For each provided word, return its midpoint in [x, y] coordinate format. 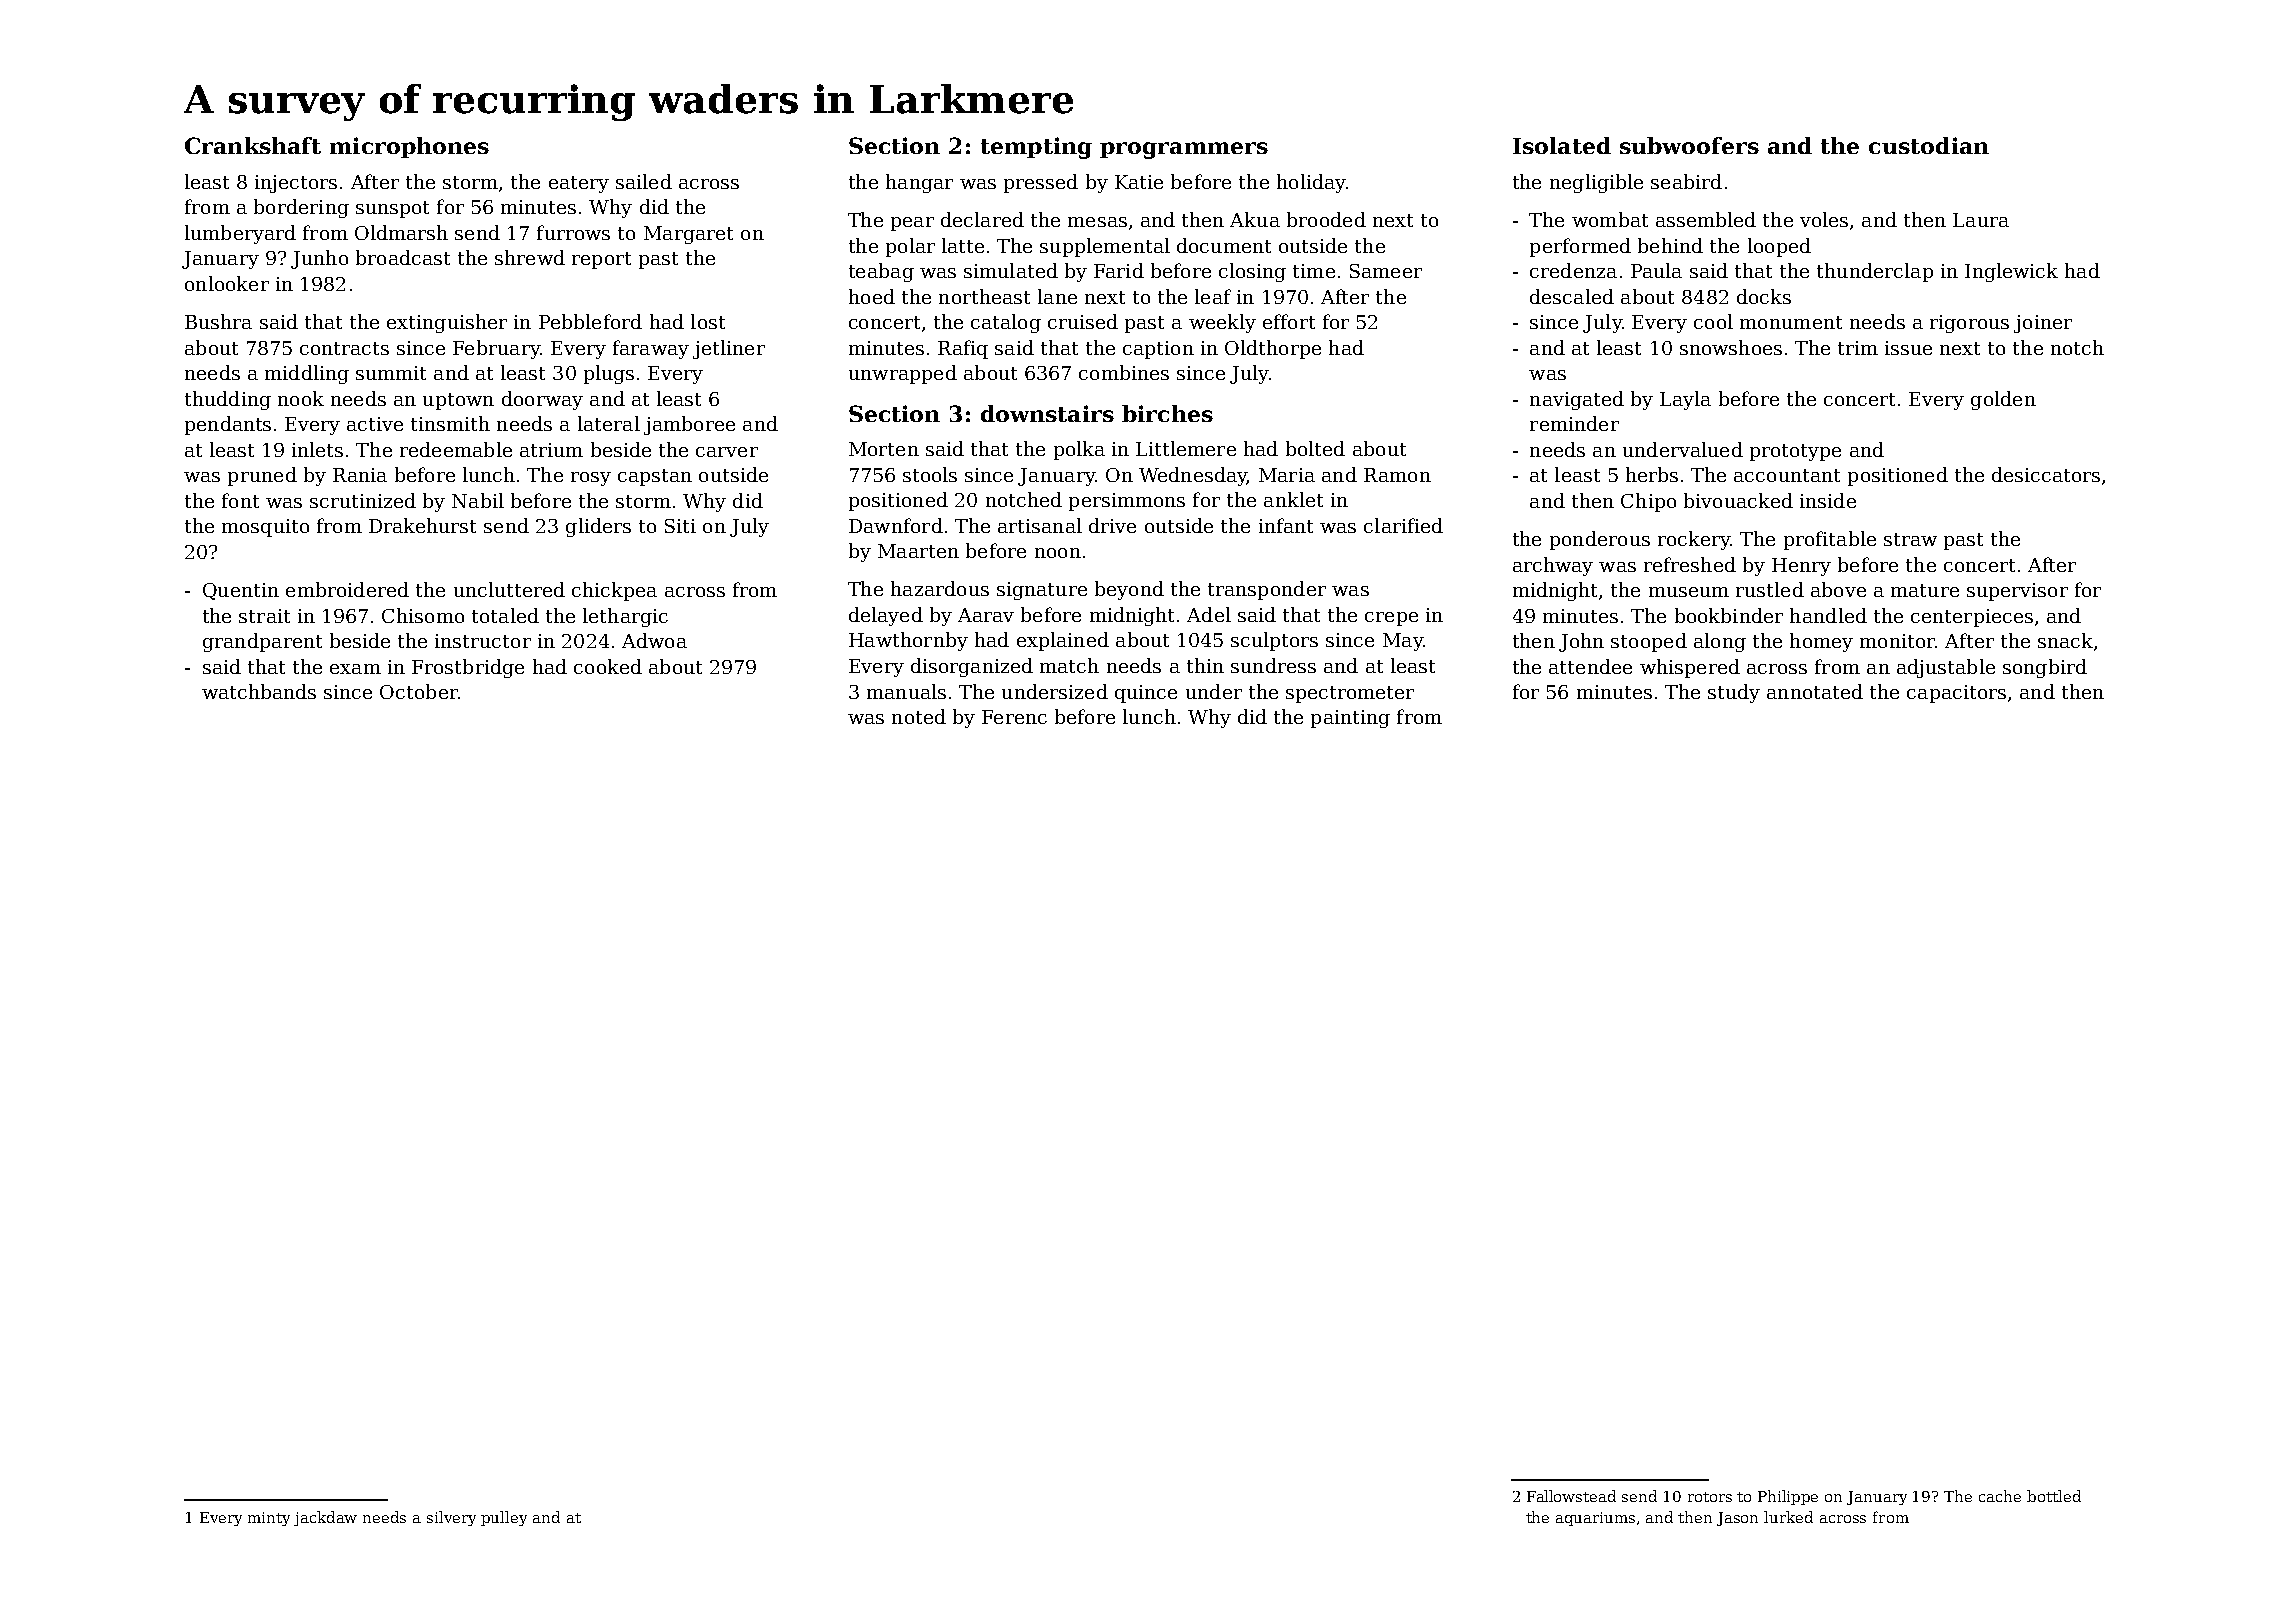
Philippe [1788, 1497]
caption [1158, 350]
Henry [1801, 567]
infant [1286, 525]
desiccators [2046, 474]
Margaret [688, 235]
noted [919, 716]
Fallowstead [1571, 1496]
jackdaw [325, 1518]
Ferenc [1014, 717]
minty [269, 1519]
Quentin [241, 591]
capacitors [1956, 694]
